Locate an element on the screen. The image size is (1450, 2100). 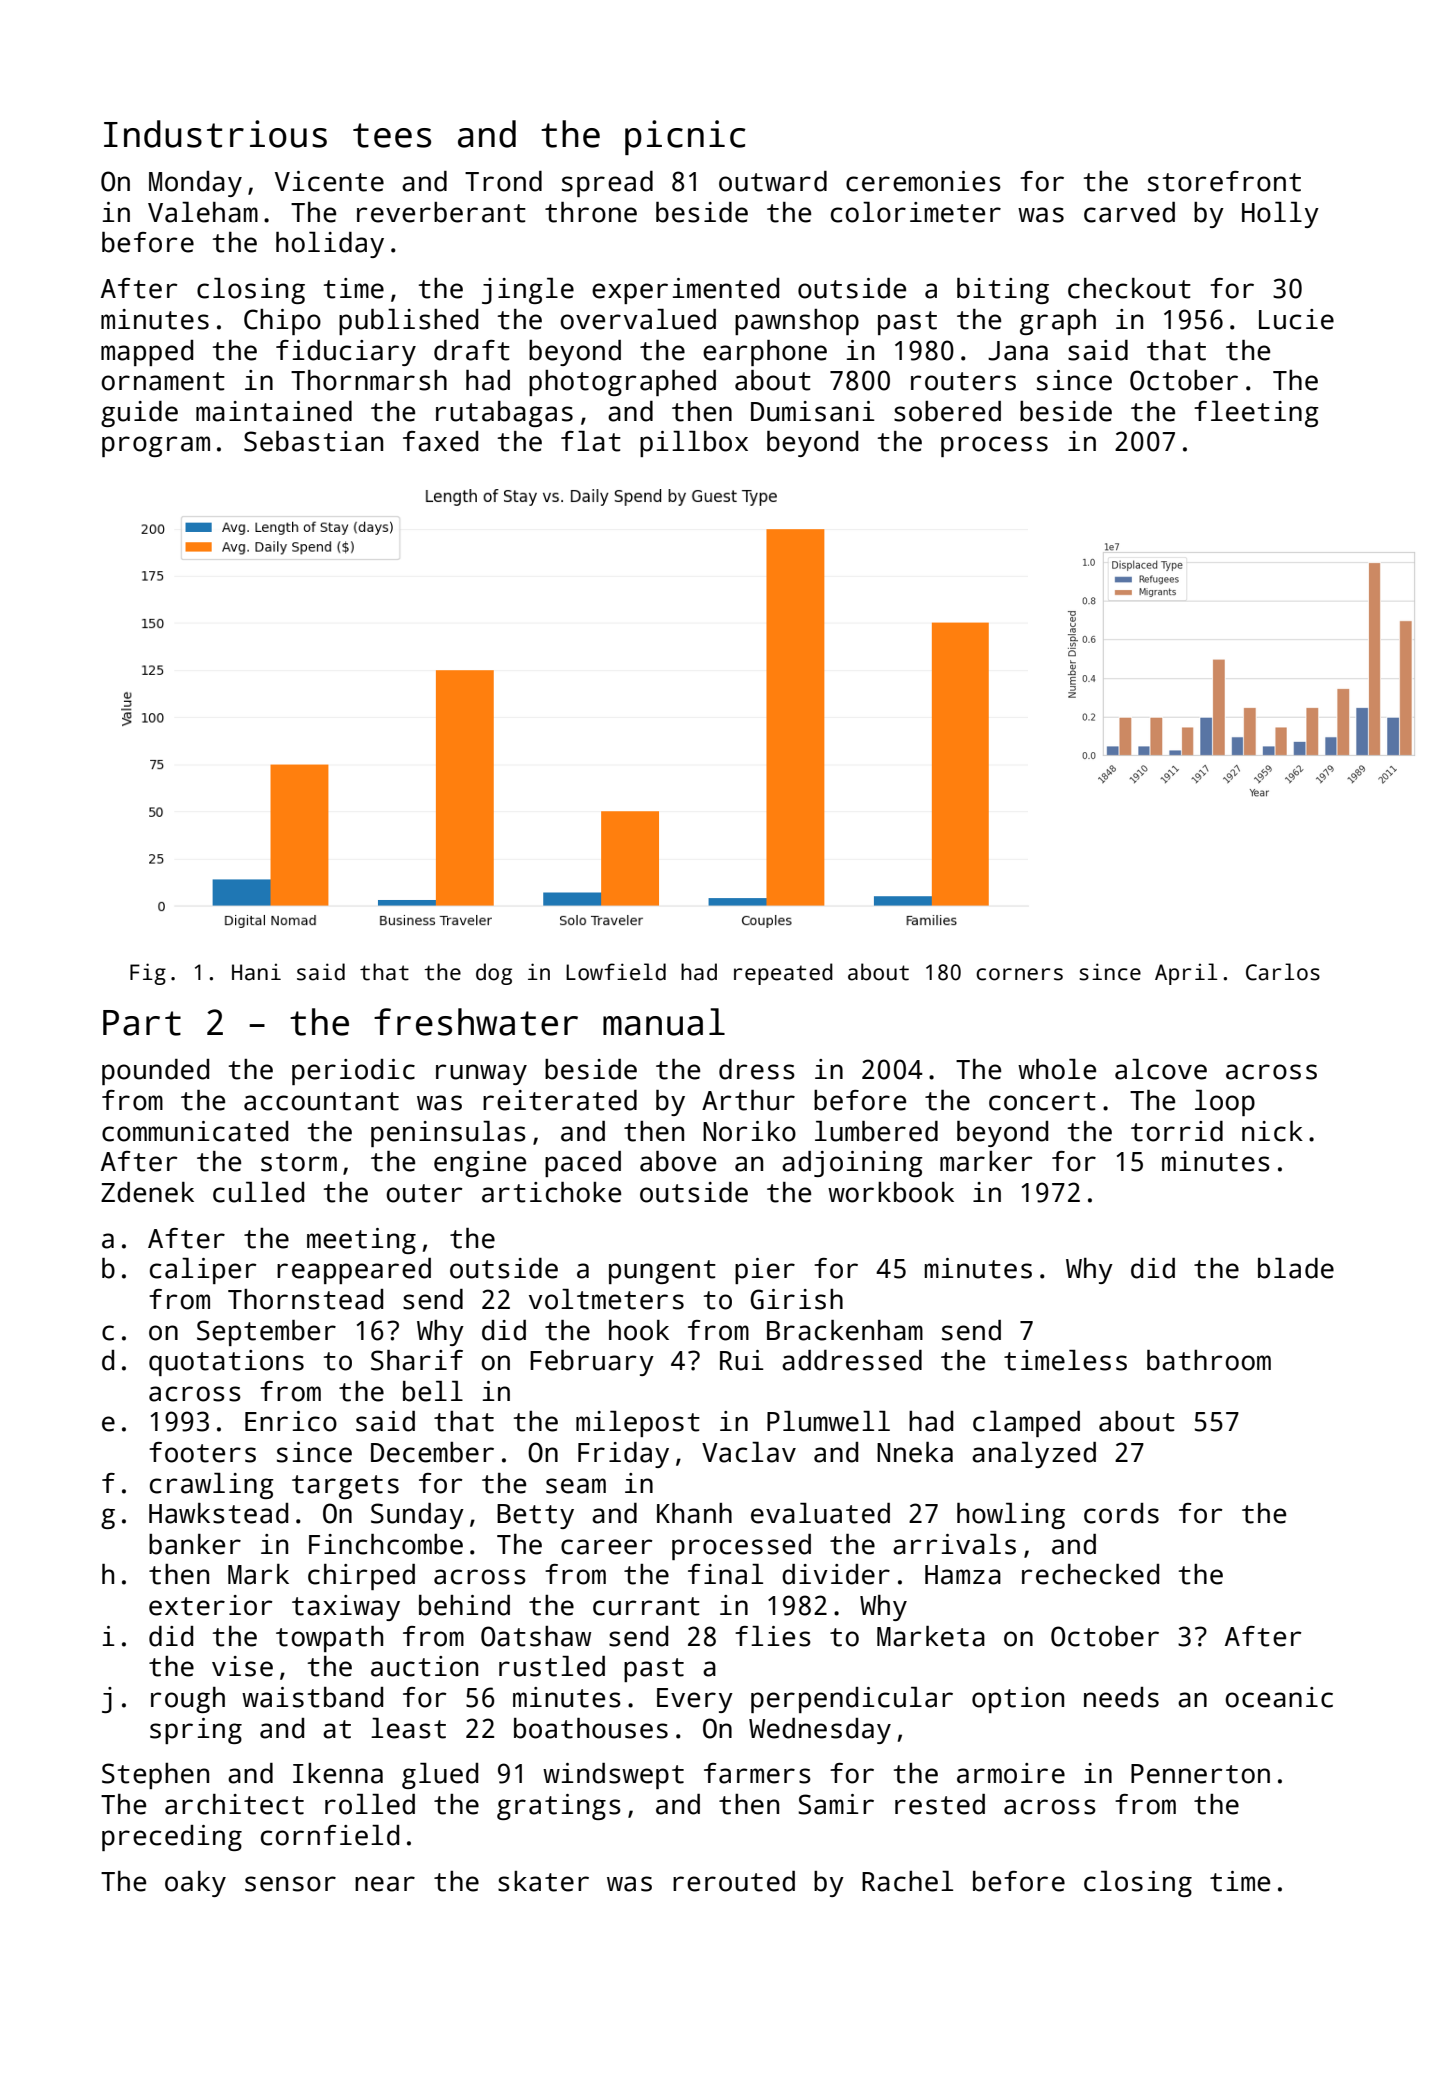
seam is located at coordinates (576, 1486).
